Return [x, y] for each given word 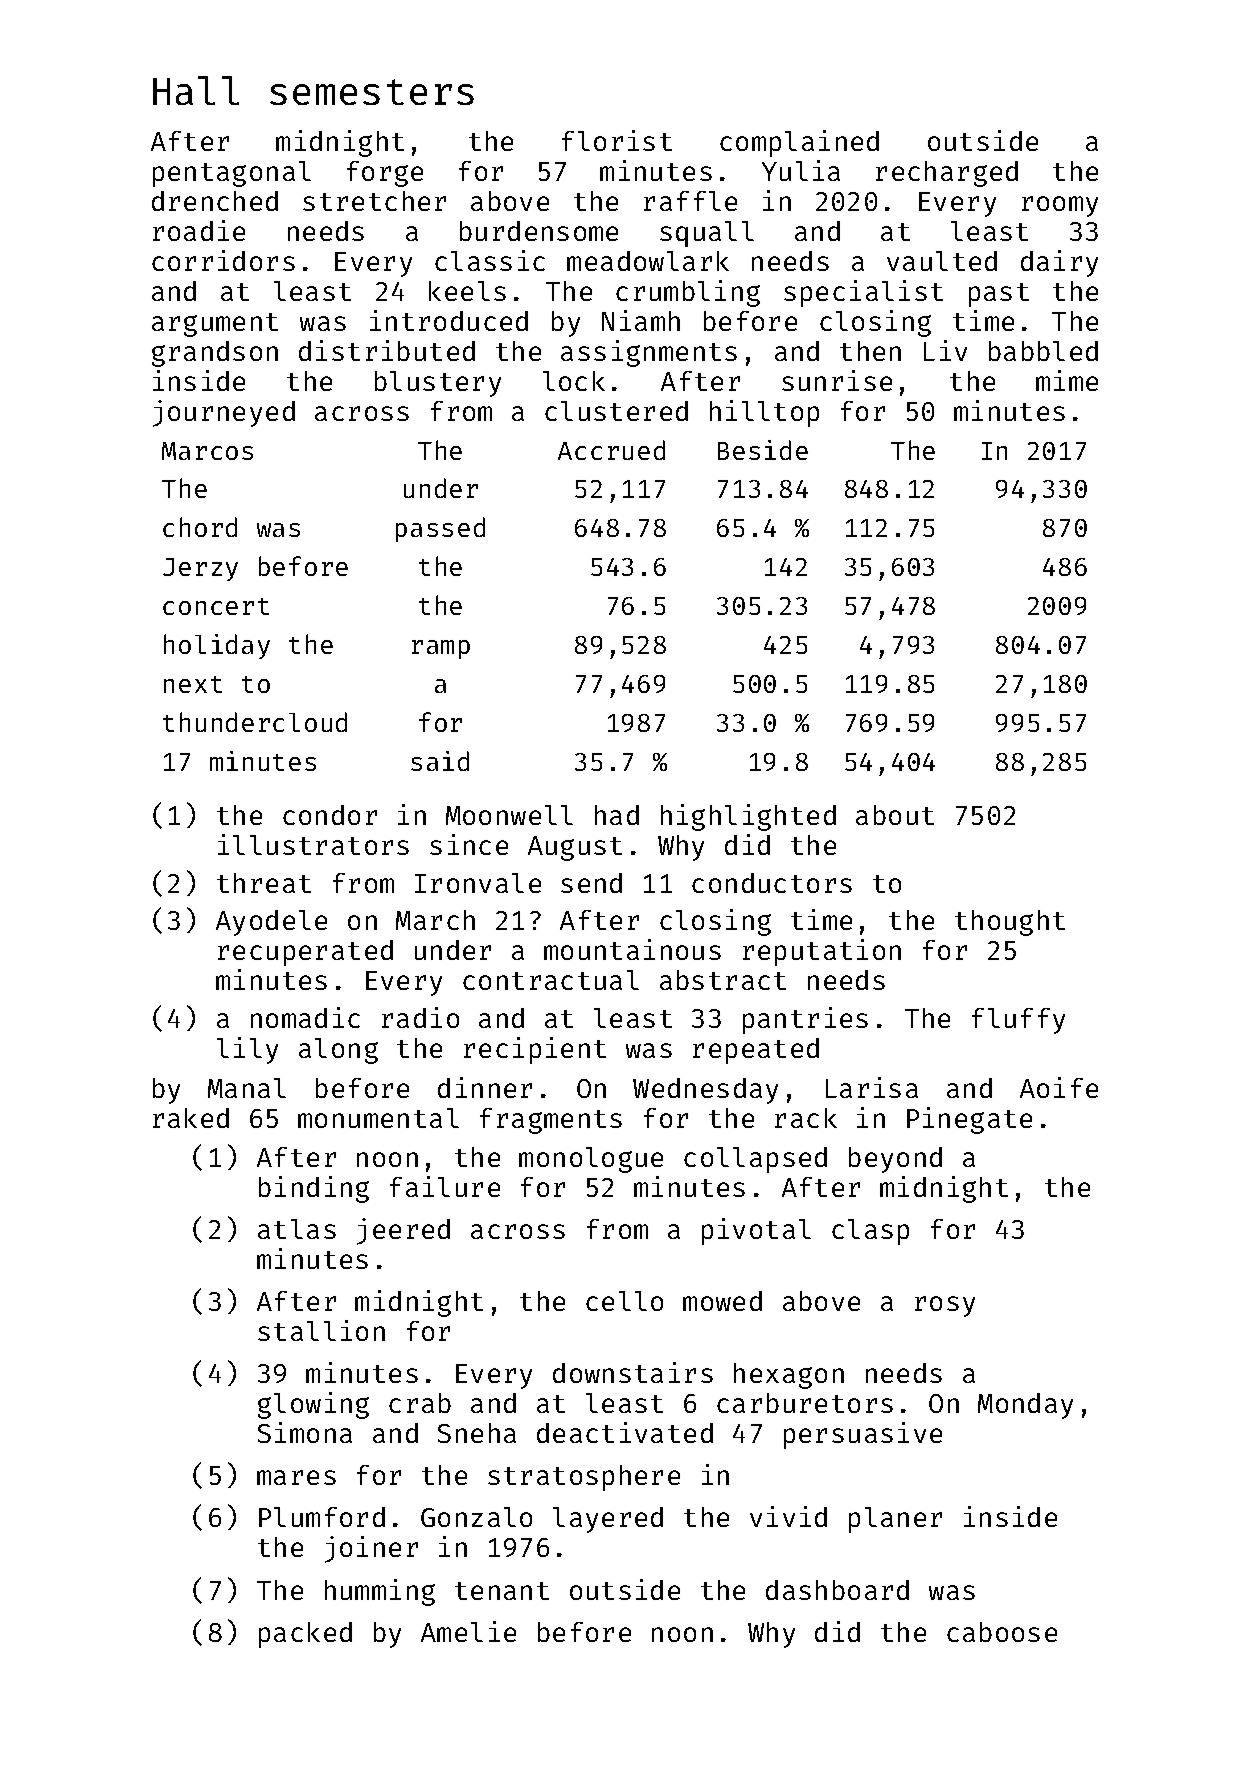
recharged [947, 174]
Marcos [207, 451]
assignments [649, 353]
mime [1067, 380]
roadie [199, 230]
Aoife [1059, 1087]
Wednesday [705, 1091]
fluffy [1018, 1021]
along [338, 1051]
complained [799, 143]
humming [380, 1592]
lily [247, 1050]
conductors [772, 883]
